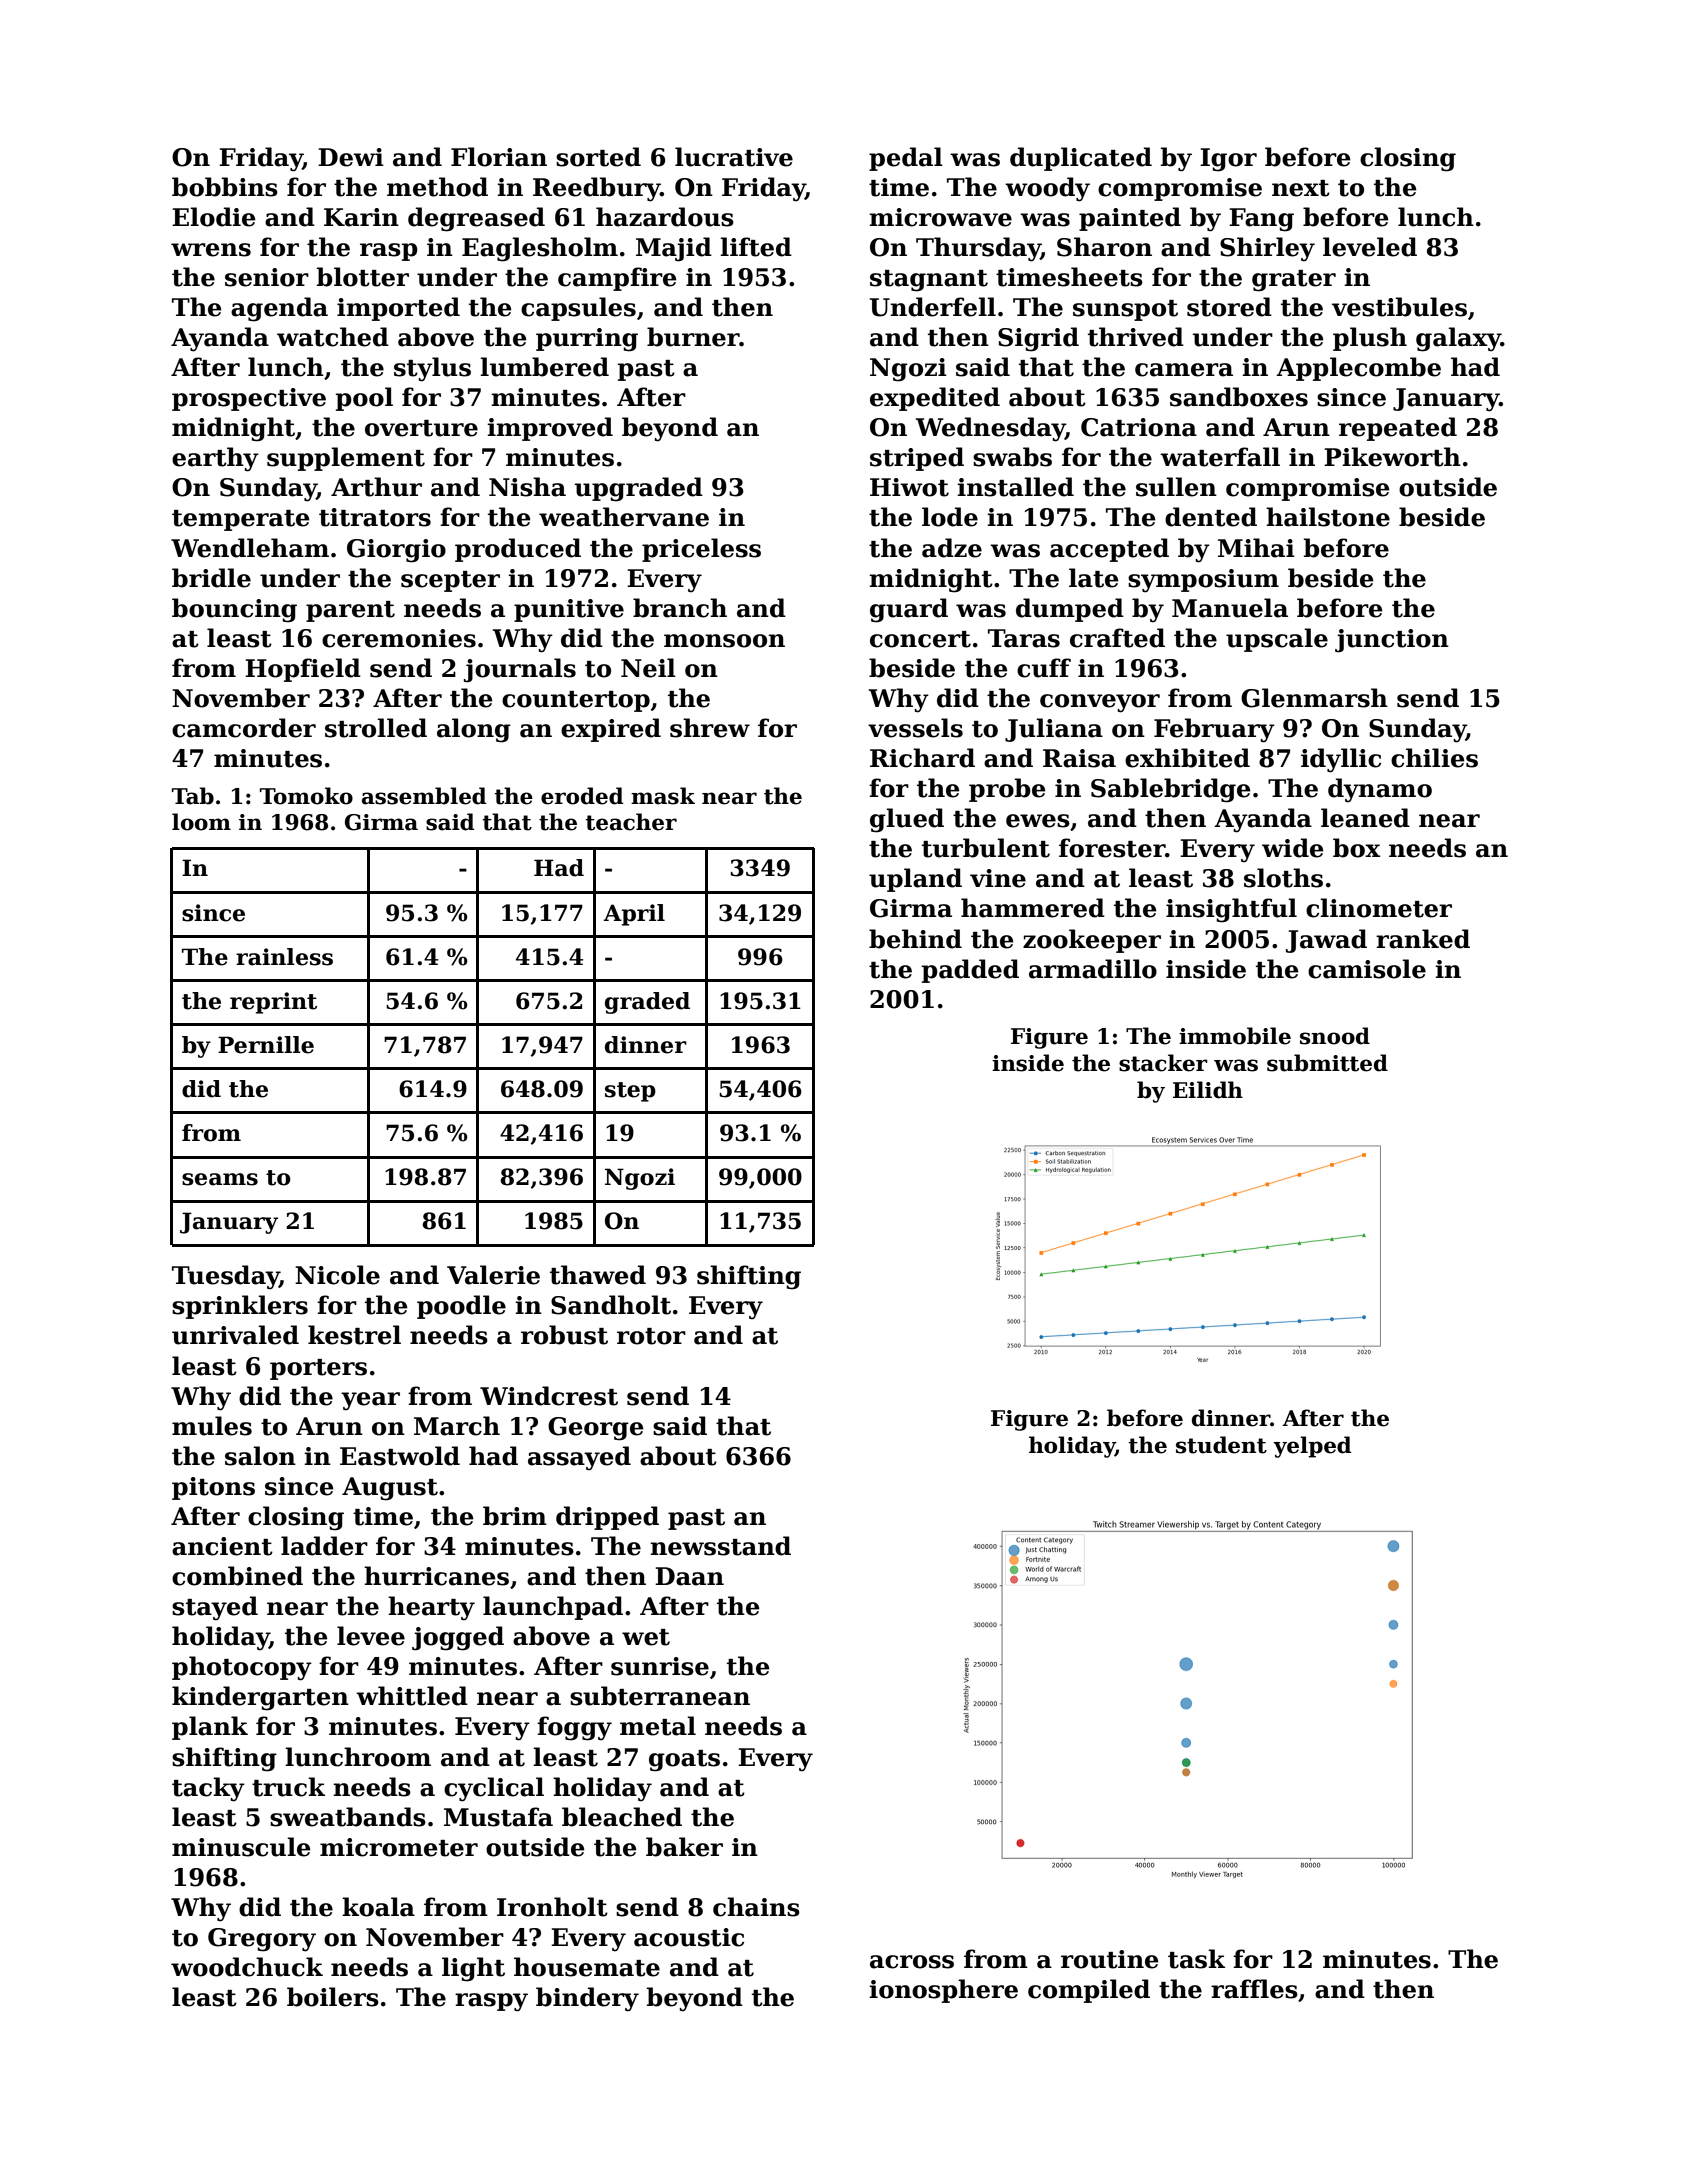 This screenshot has height=2178, width=1683. I want to click on blotter, so click(363, 277).
